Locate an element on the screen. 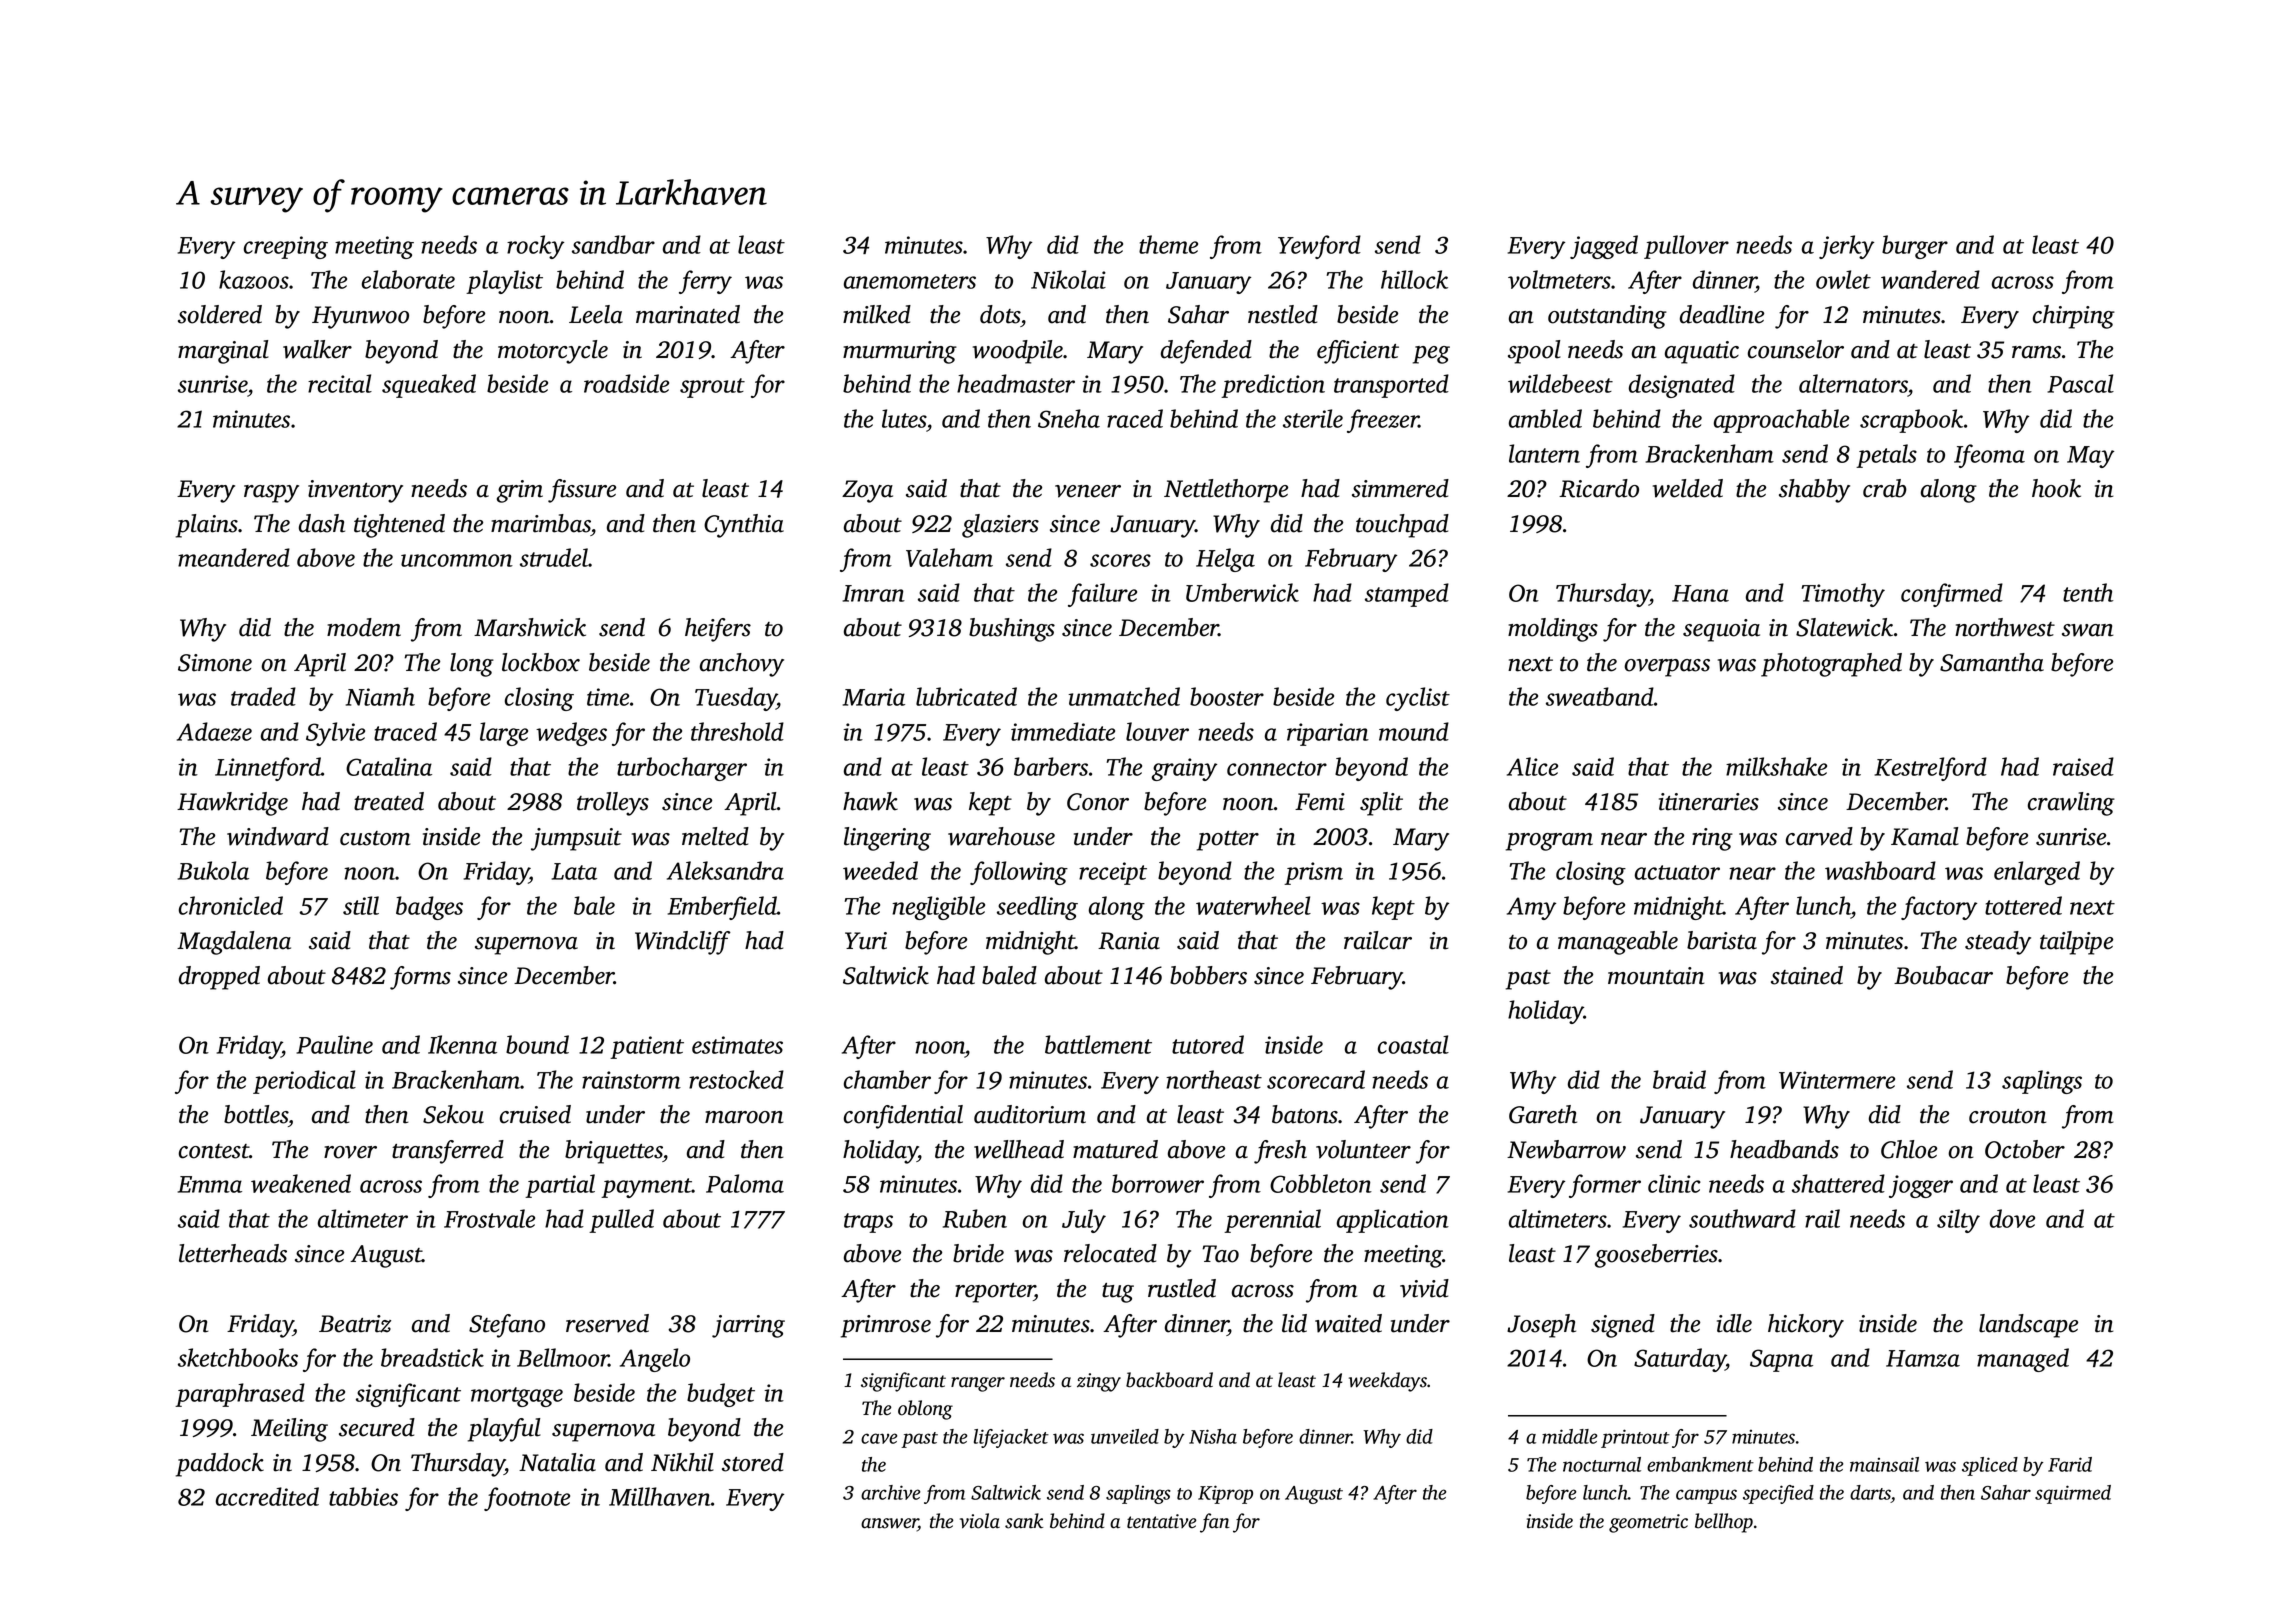 This screenshot has height=1620, width=2292. Kiprop is located at coordinates (1225, 1494).
